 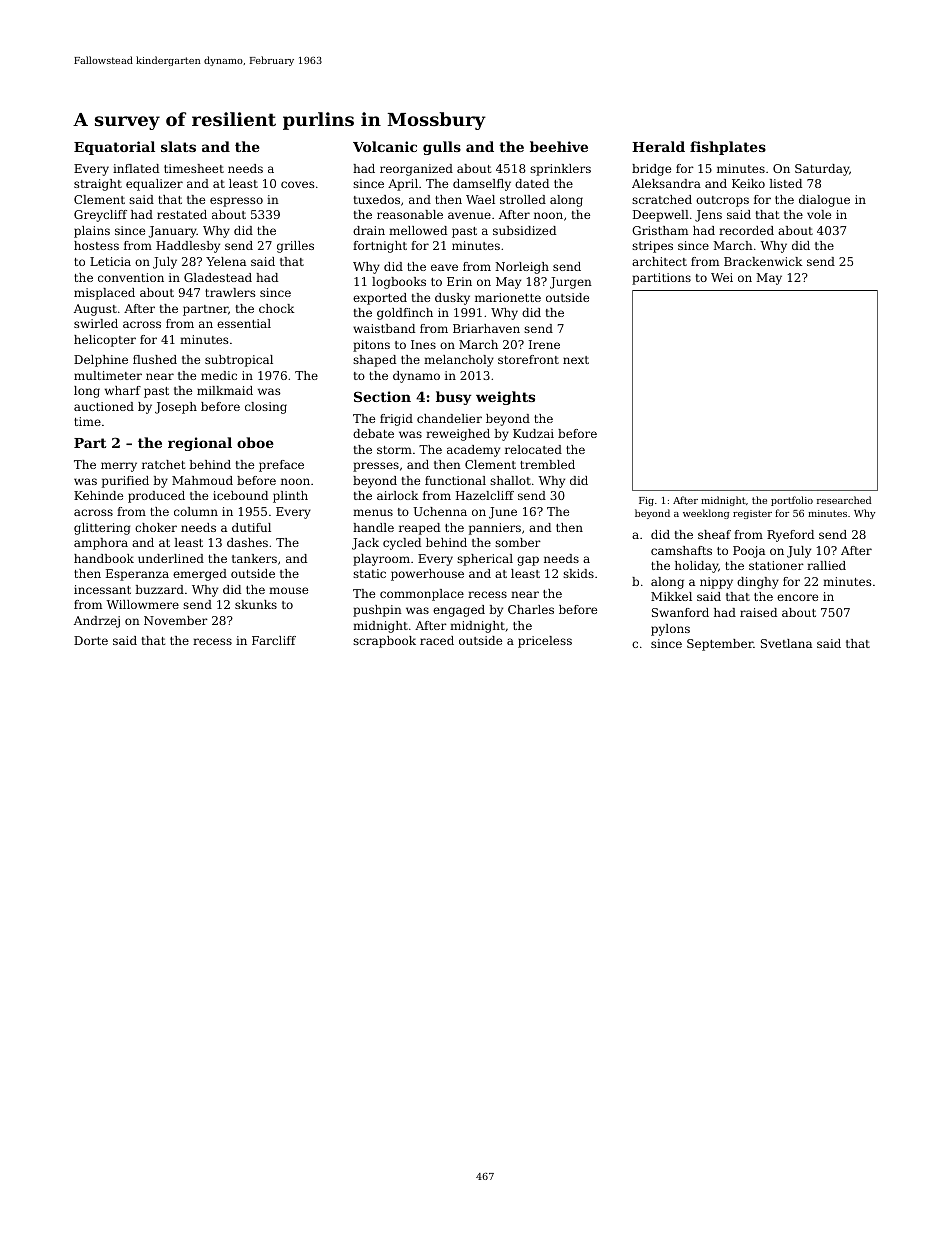 I want to click on Equatorial, so click(x=114, y=148).
